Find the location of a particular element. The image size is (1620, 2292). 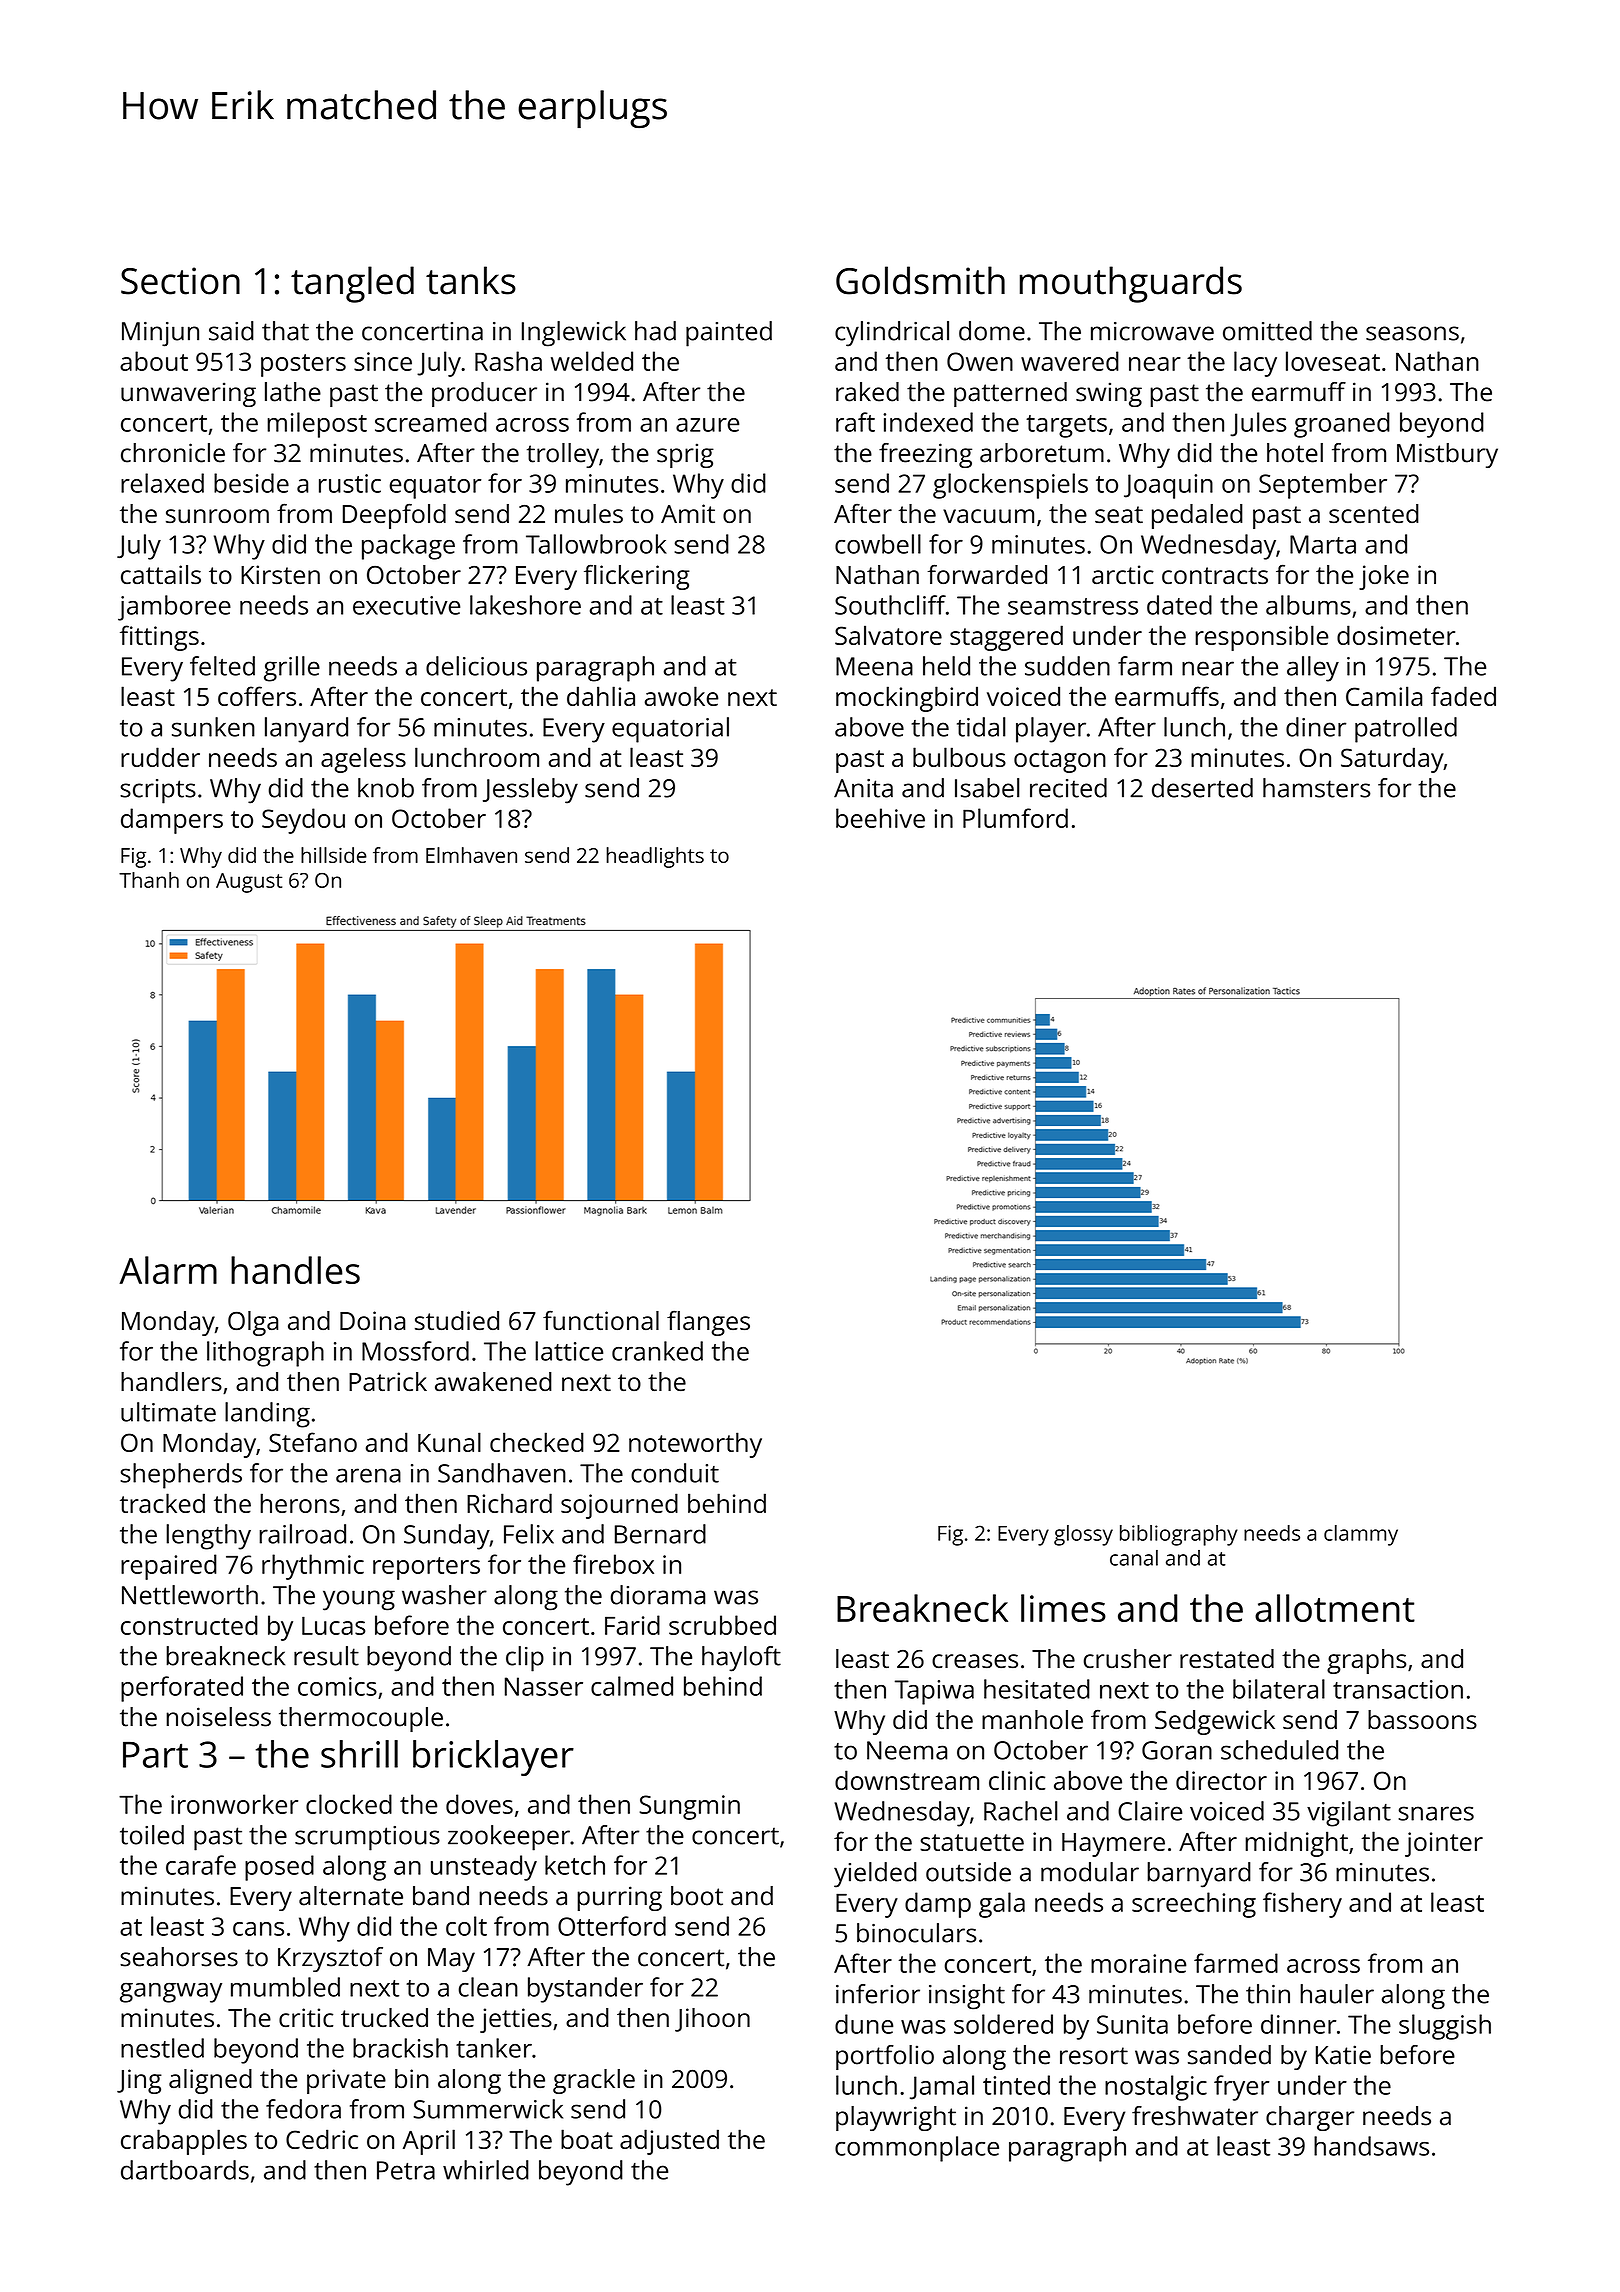

faded is located at coordinates (1463, 696).
